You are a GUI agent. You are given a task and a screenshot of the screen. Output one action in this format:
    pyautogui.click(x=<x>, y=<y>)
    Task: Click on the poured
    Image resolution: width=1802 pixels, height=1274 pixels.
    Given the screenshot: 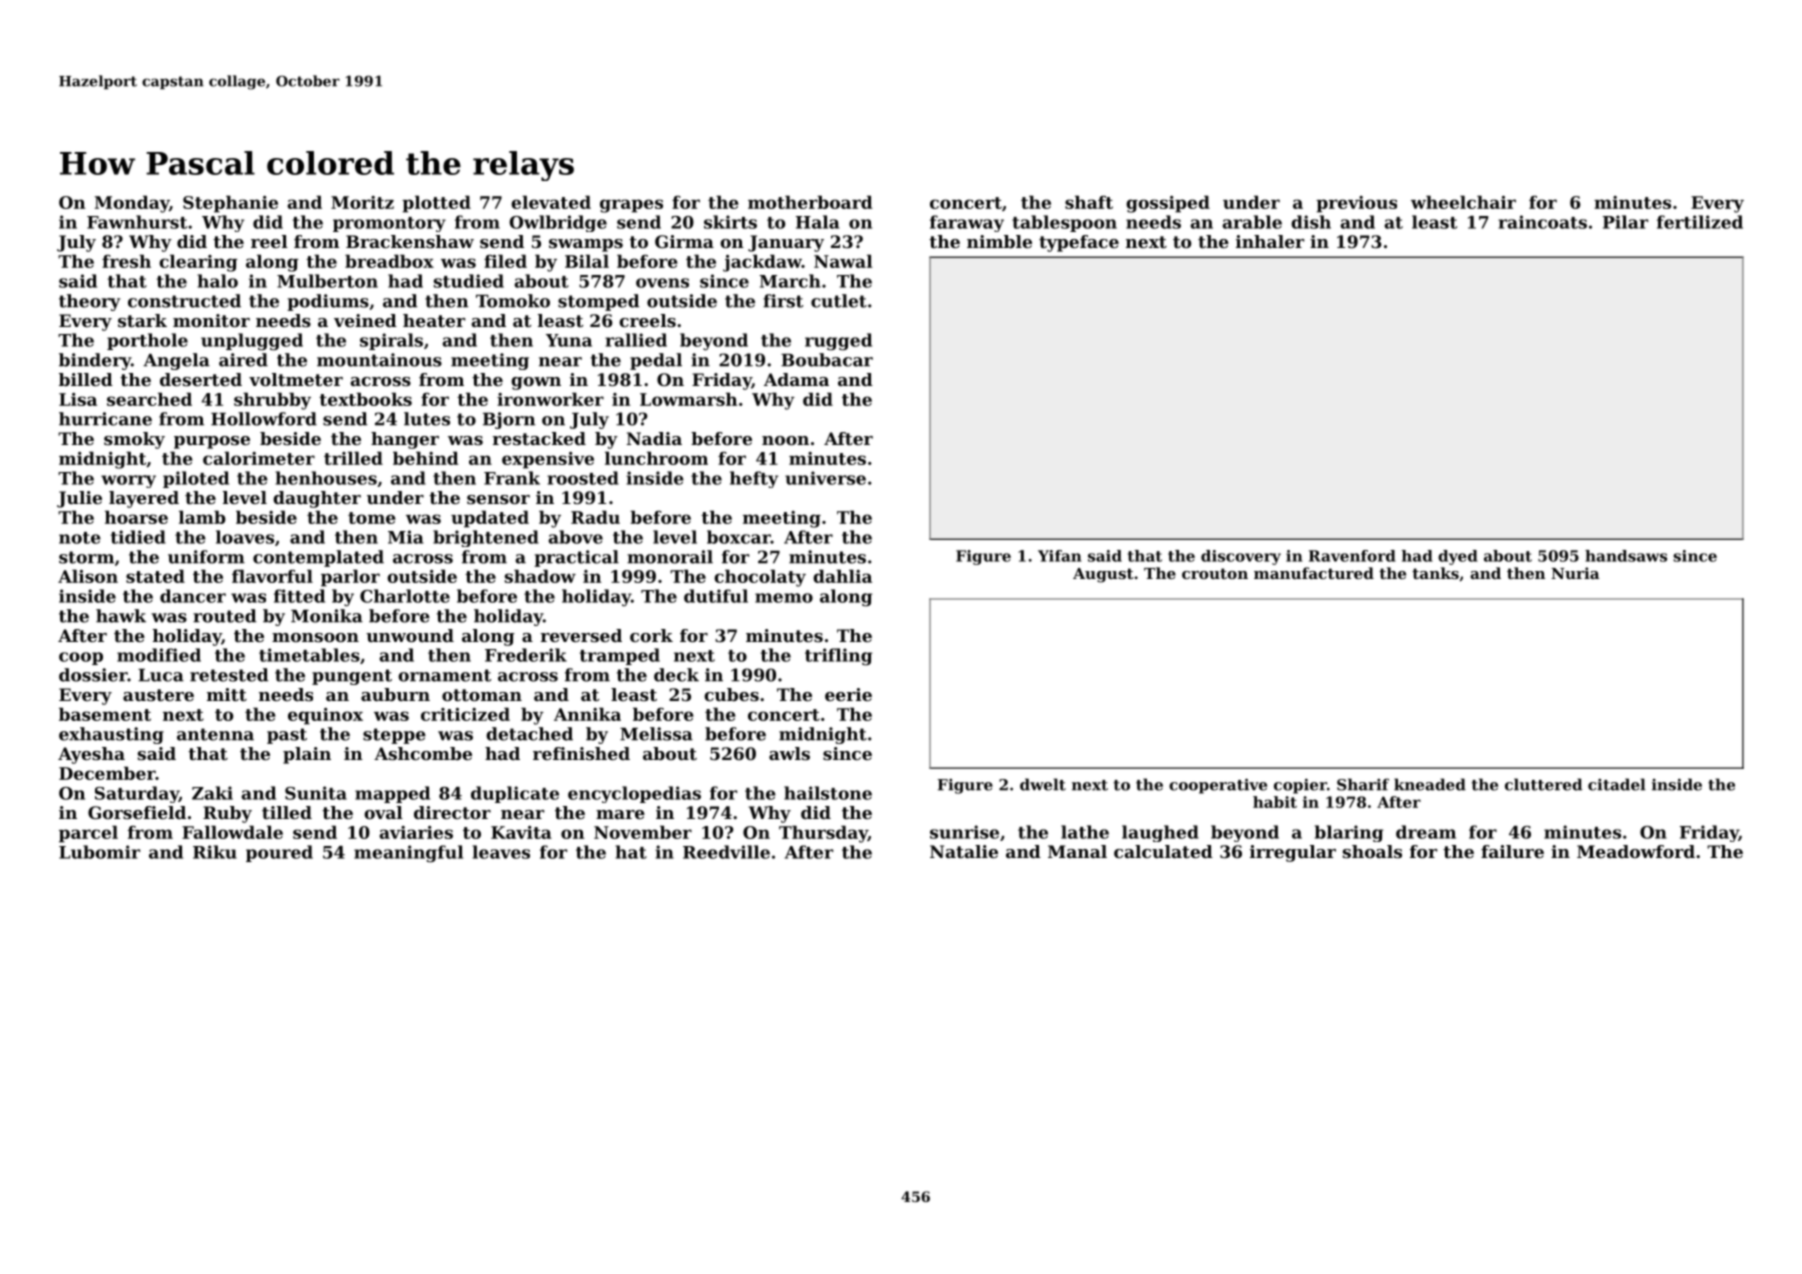 What is the action you would take?
    pyautogui.click(x=279, y=853)
